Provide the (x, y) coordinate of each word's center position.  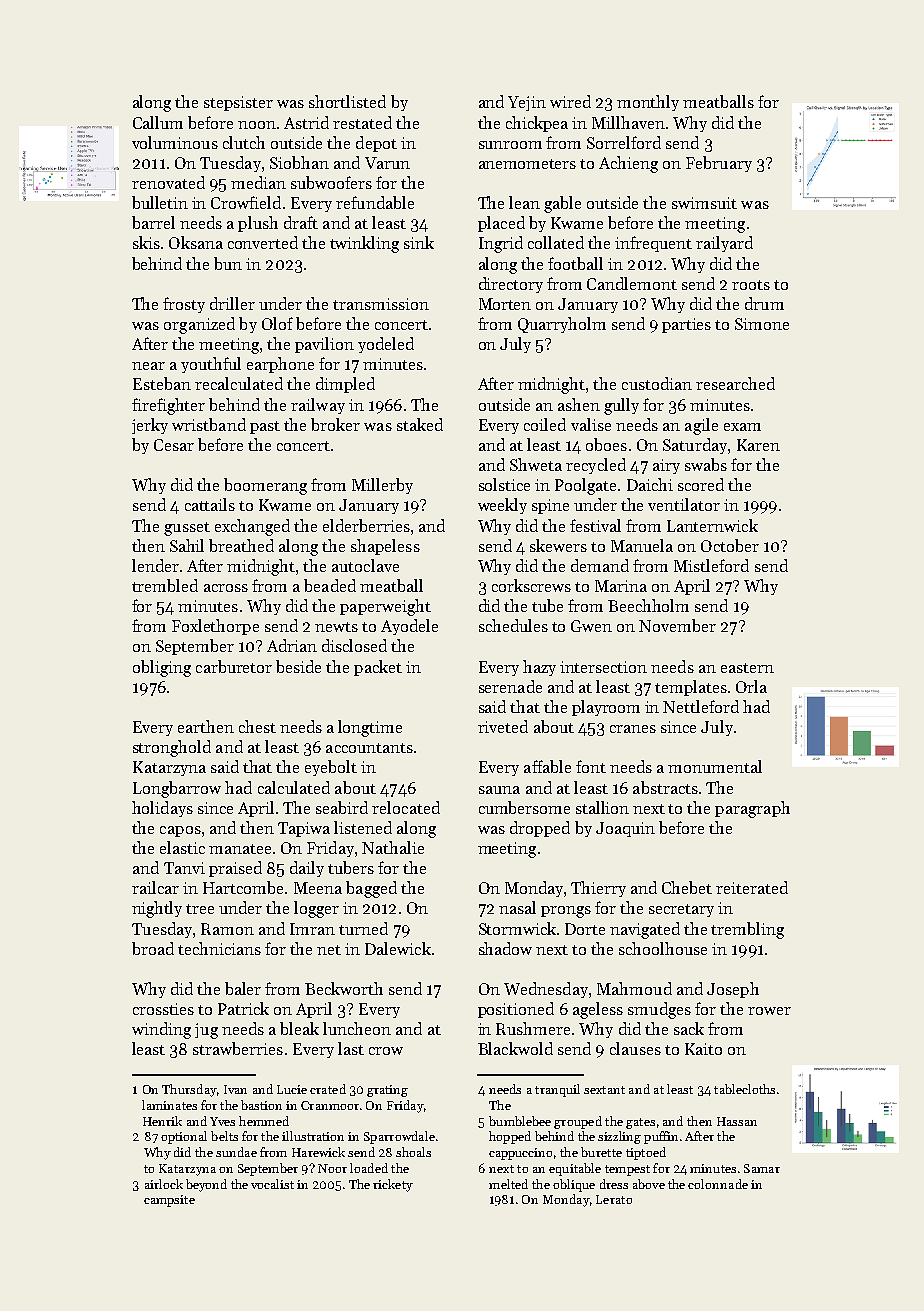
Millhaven (628, 122)
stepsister (238, 103)
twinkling (364, 244)
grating (387, 1091)
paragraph (752, 809)
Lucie (292, 1089)
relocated (406, 807)
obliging (162, 668)
